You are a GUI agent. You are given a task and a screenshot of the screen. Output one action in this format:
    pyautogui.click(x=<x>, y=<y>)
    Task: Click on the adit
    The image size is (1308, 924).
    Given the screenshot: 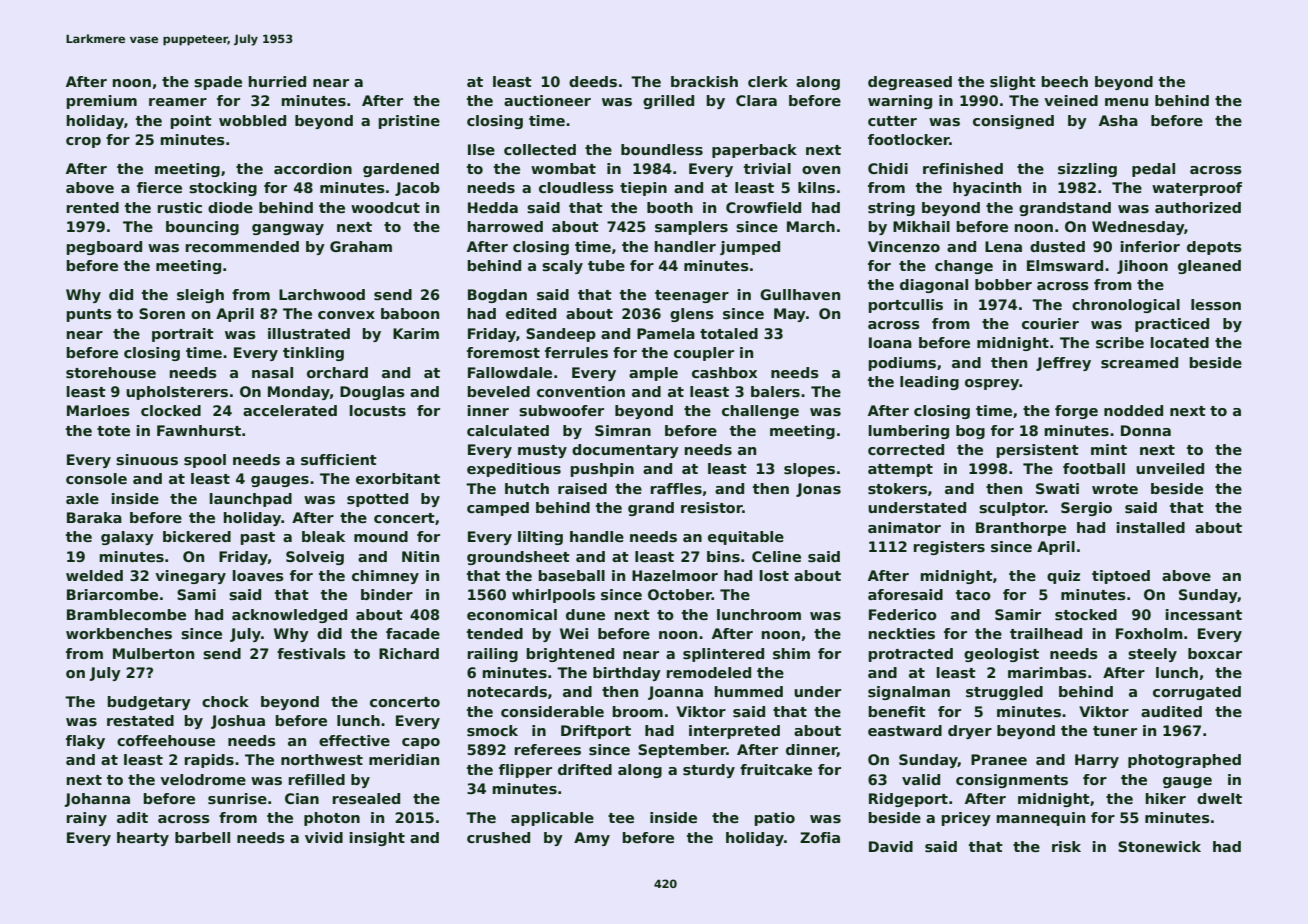 What is the action you would take?
    pyautogui.click(x=132, y=817)
